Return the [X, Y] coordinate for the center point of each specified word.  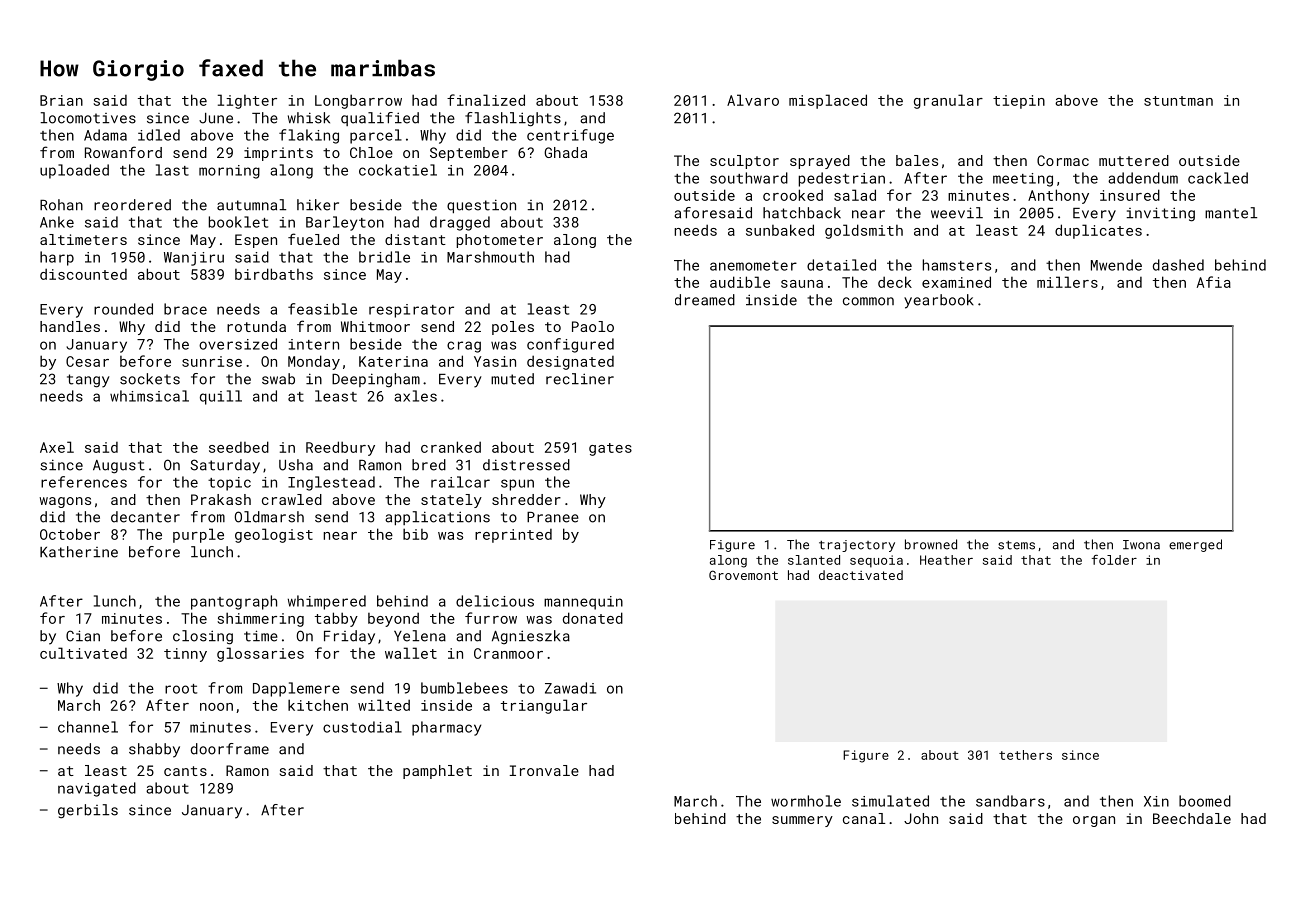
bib [415, 534]
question [481, 206]
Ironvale [544, 770]
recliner [580, 379]
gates [610, 449]
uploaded [74, 171]
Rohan [61, 205]
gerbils [88, 811]
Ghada [565, 152]
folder [1114, 560]
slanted [814, 560]
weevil [957, 213]
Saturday [225, 466]
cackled [1218, 178]
